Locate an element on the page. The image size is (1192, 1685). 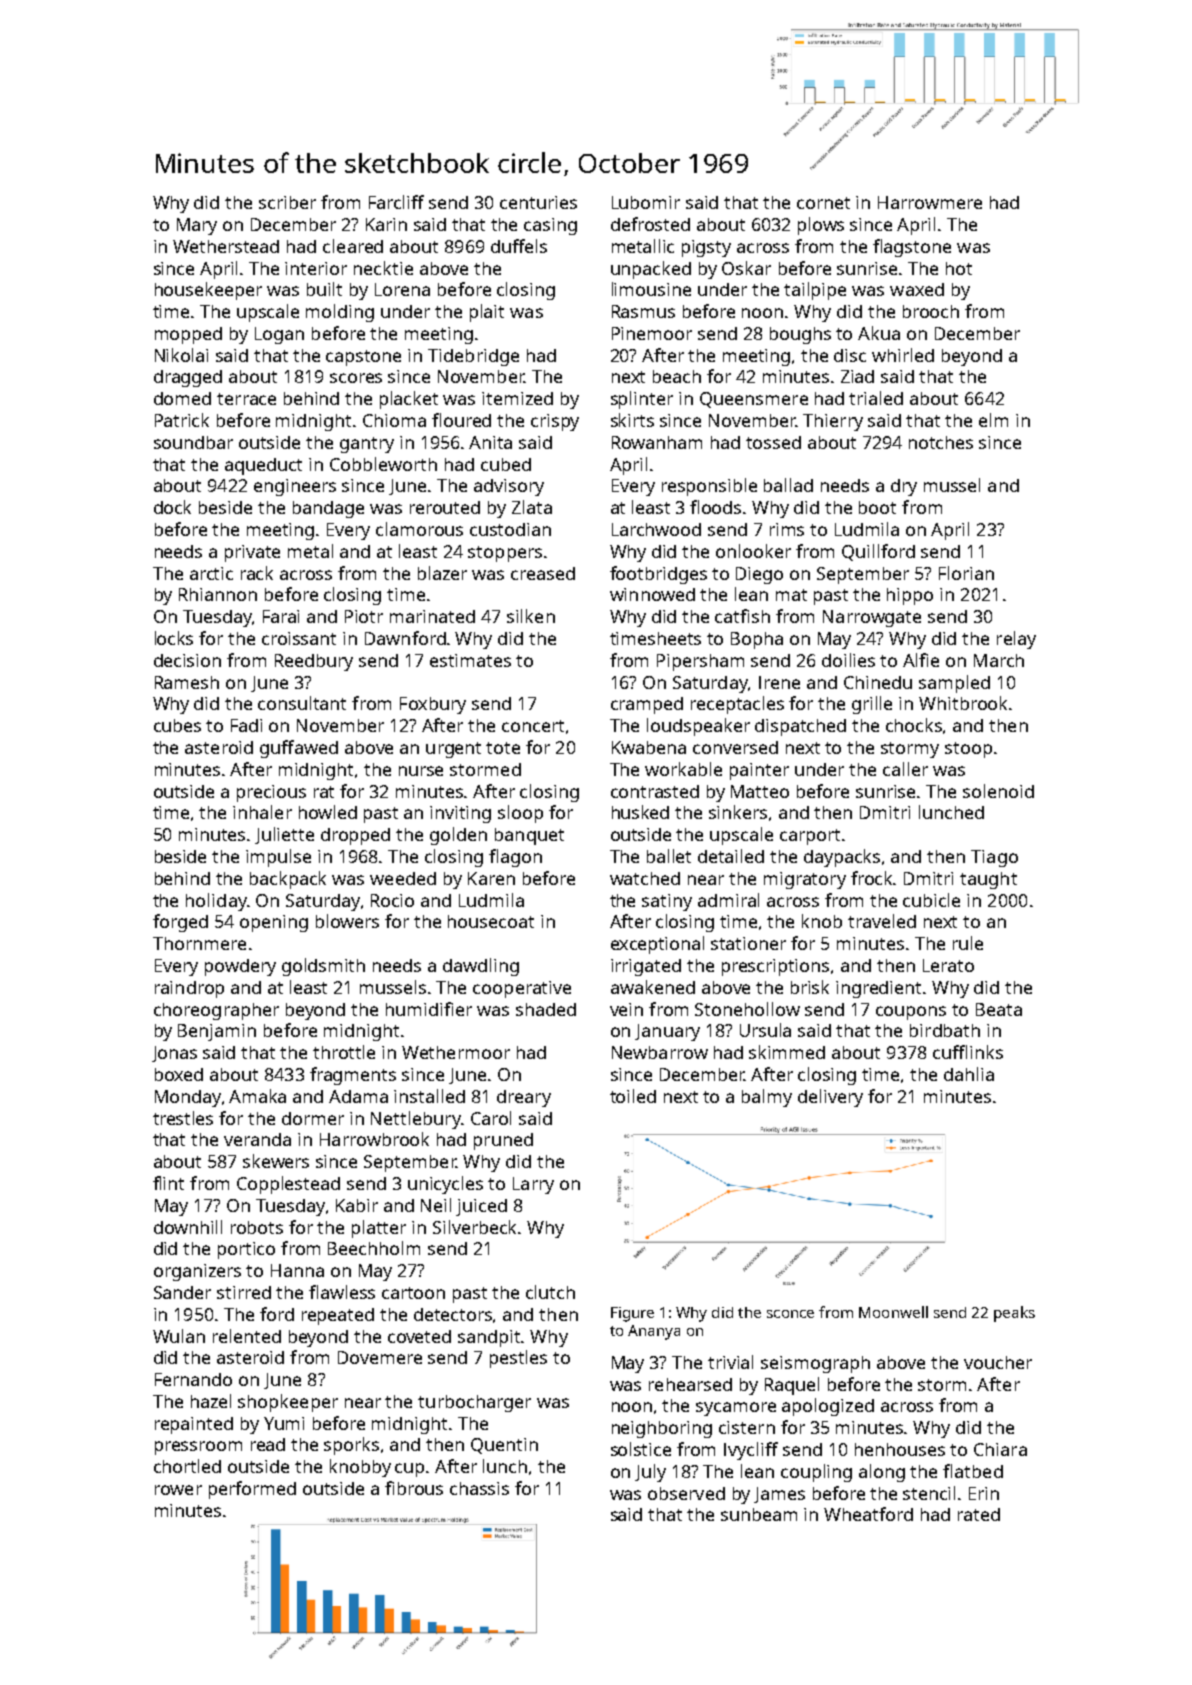
Moonwell is located at coordinates (893, 1312).
